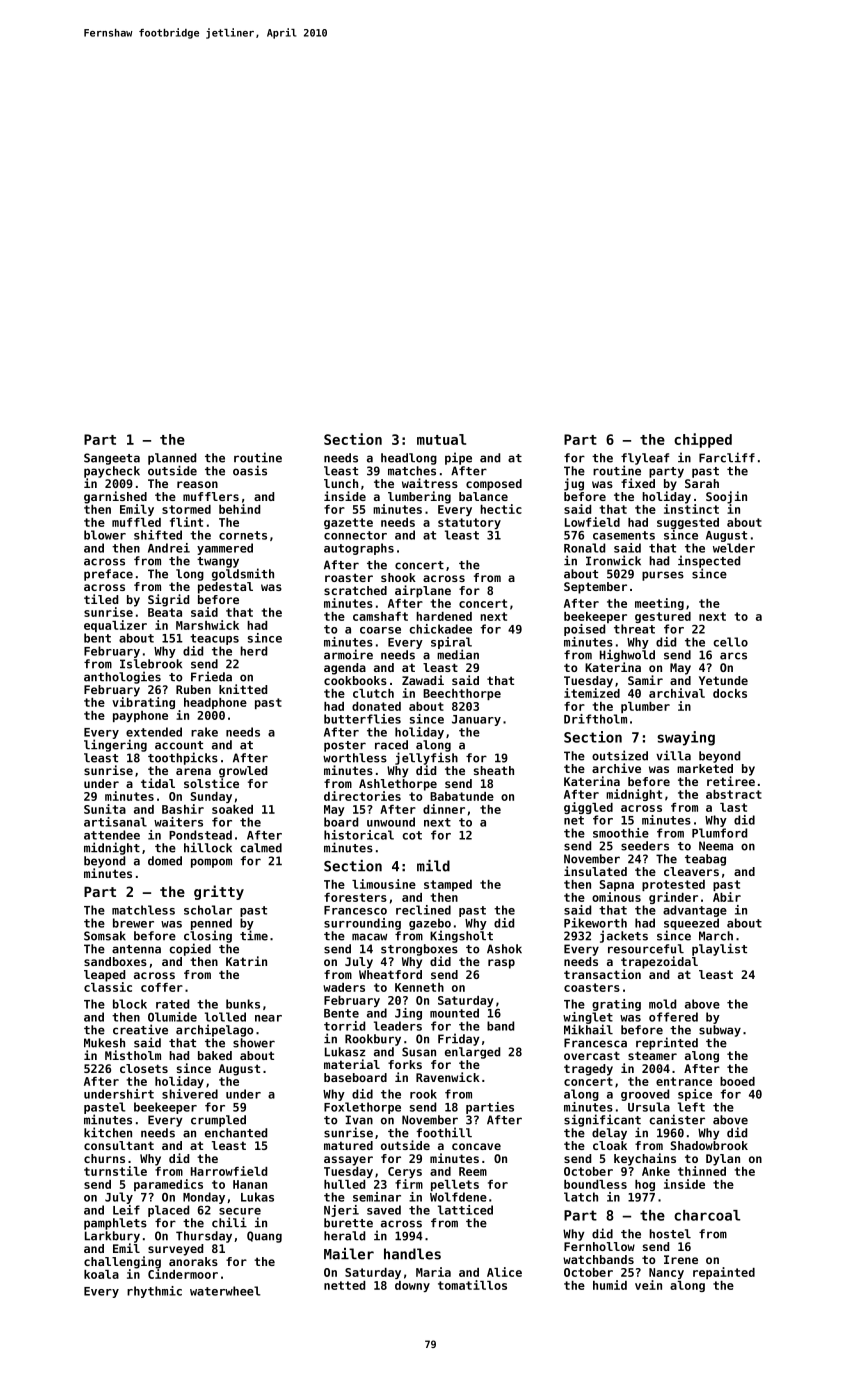  What do you see at coordinates (243, 1004) in the screenshot?
I see `bunks` at bounding box center [243, 1004].
